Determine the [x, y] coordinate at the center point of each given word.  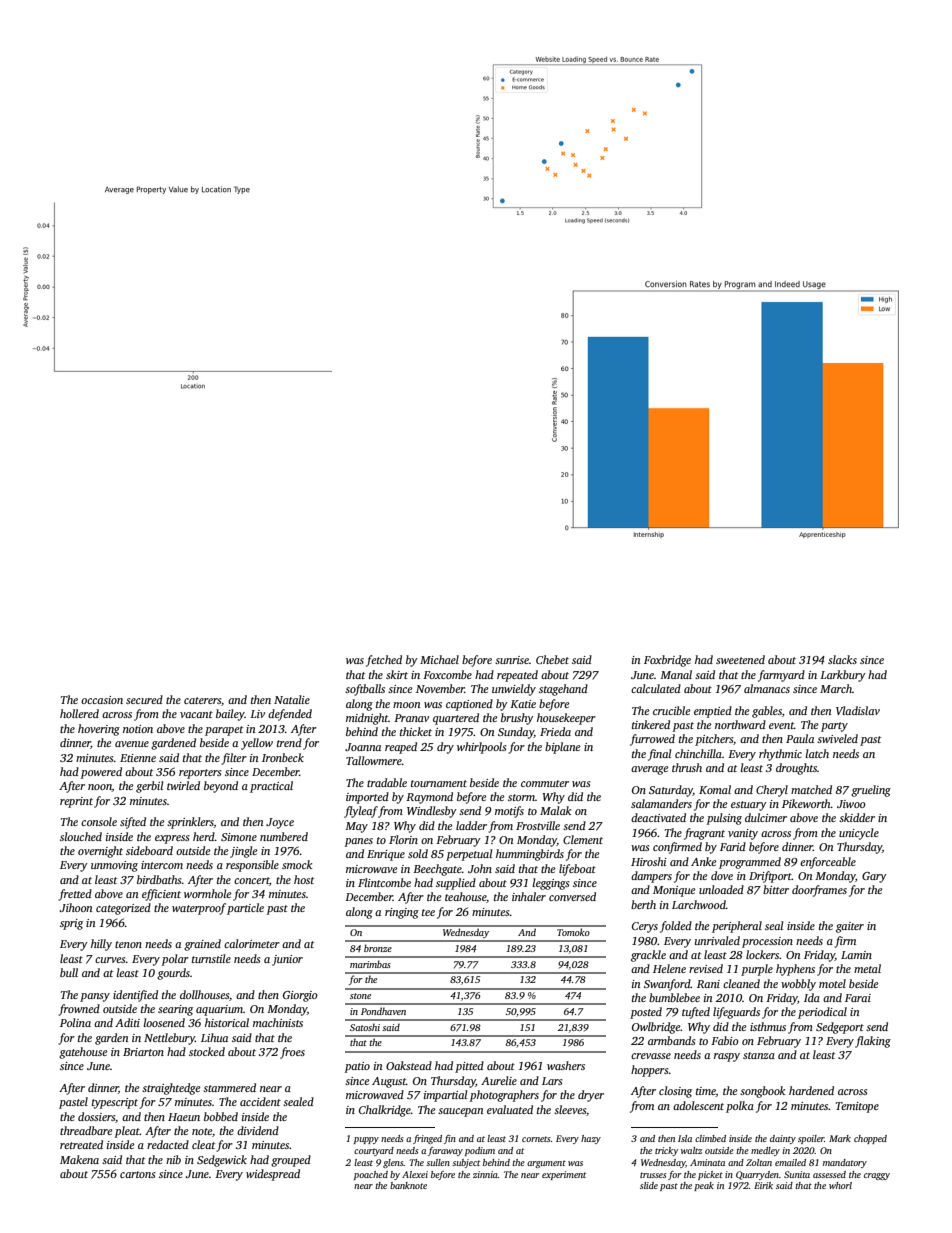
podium [480, 1151]
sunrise [512, 660]
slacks [842, 659]
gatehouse [83, 1053]
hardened [811, 1090]
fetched [384, 661]
